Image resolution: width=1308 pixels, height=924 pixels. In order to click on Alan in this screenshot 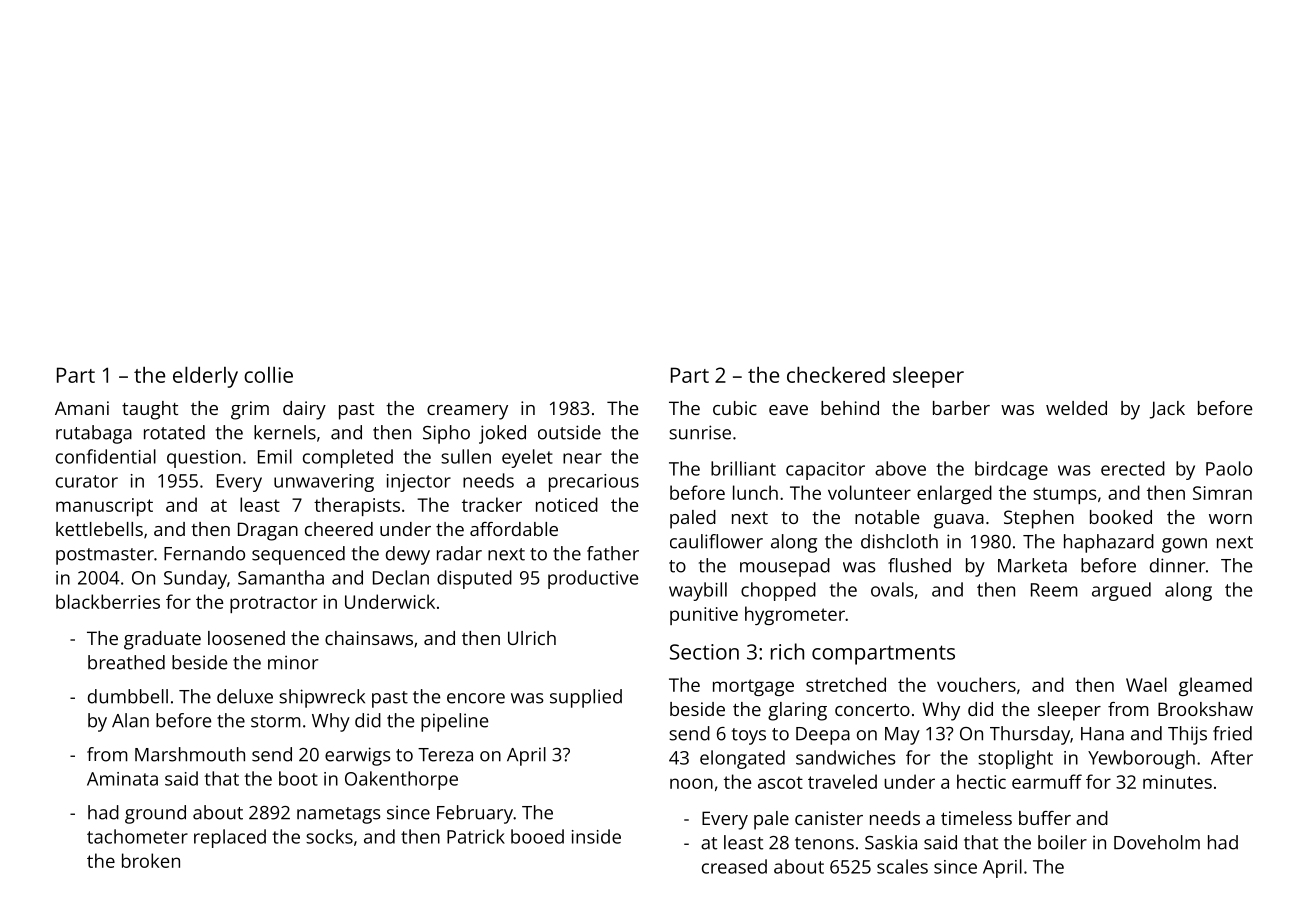, I will do `click(130, 720)`.
